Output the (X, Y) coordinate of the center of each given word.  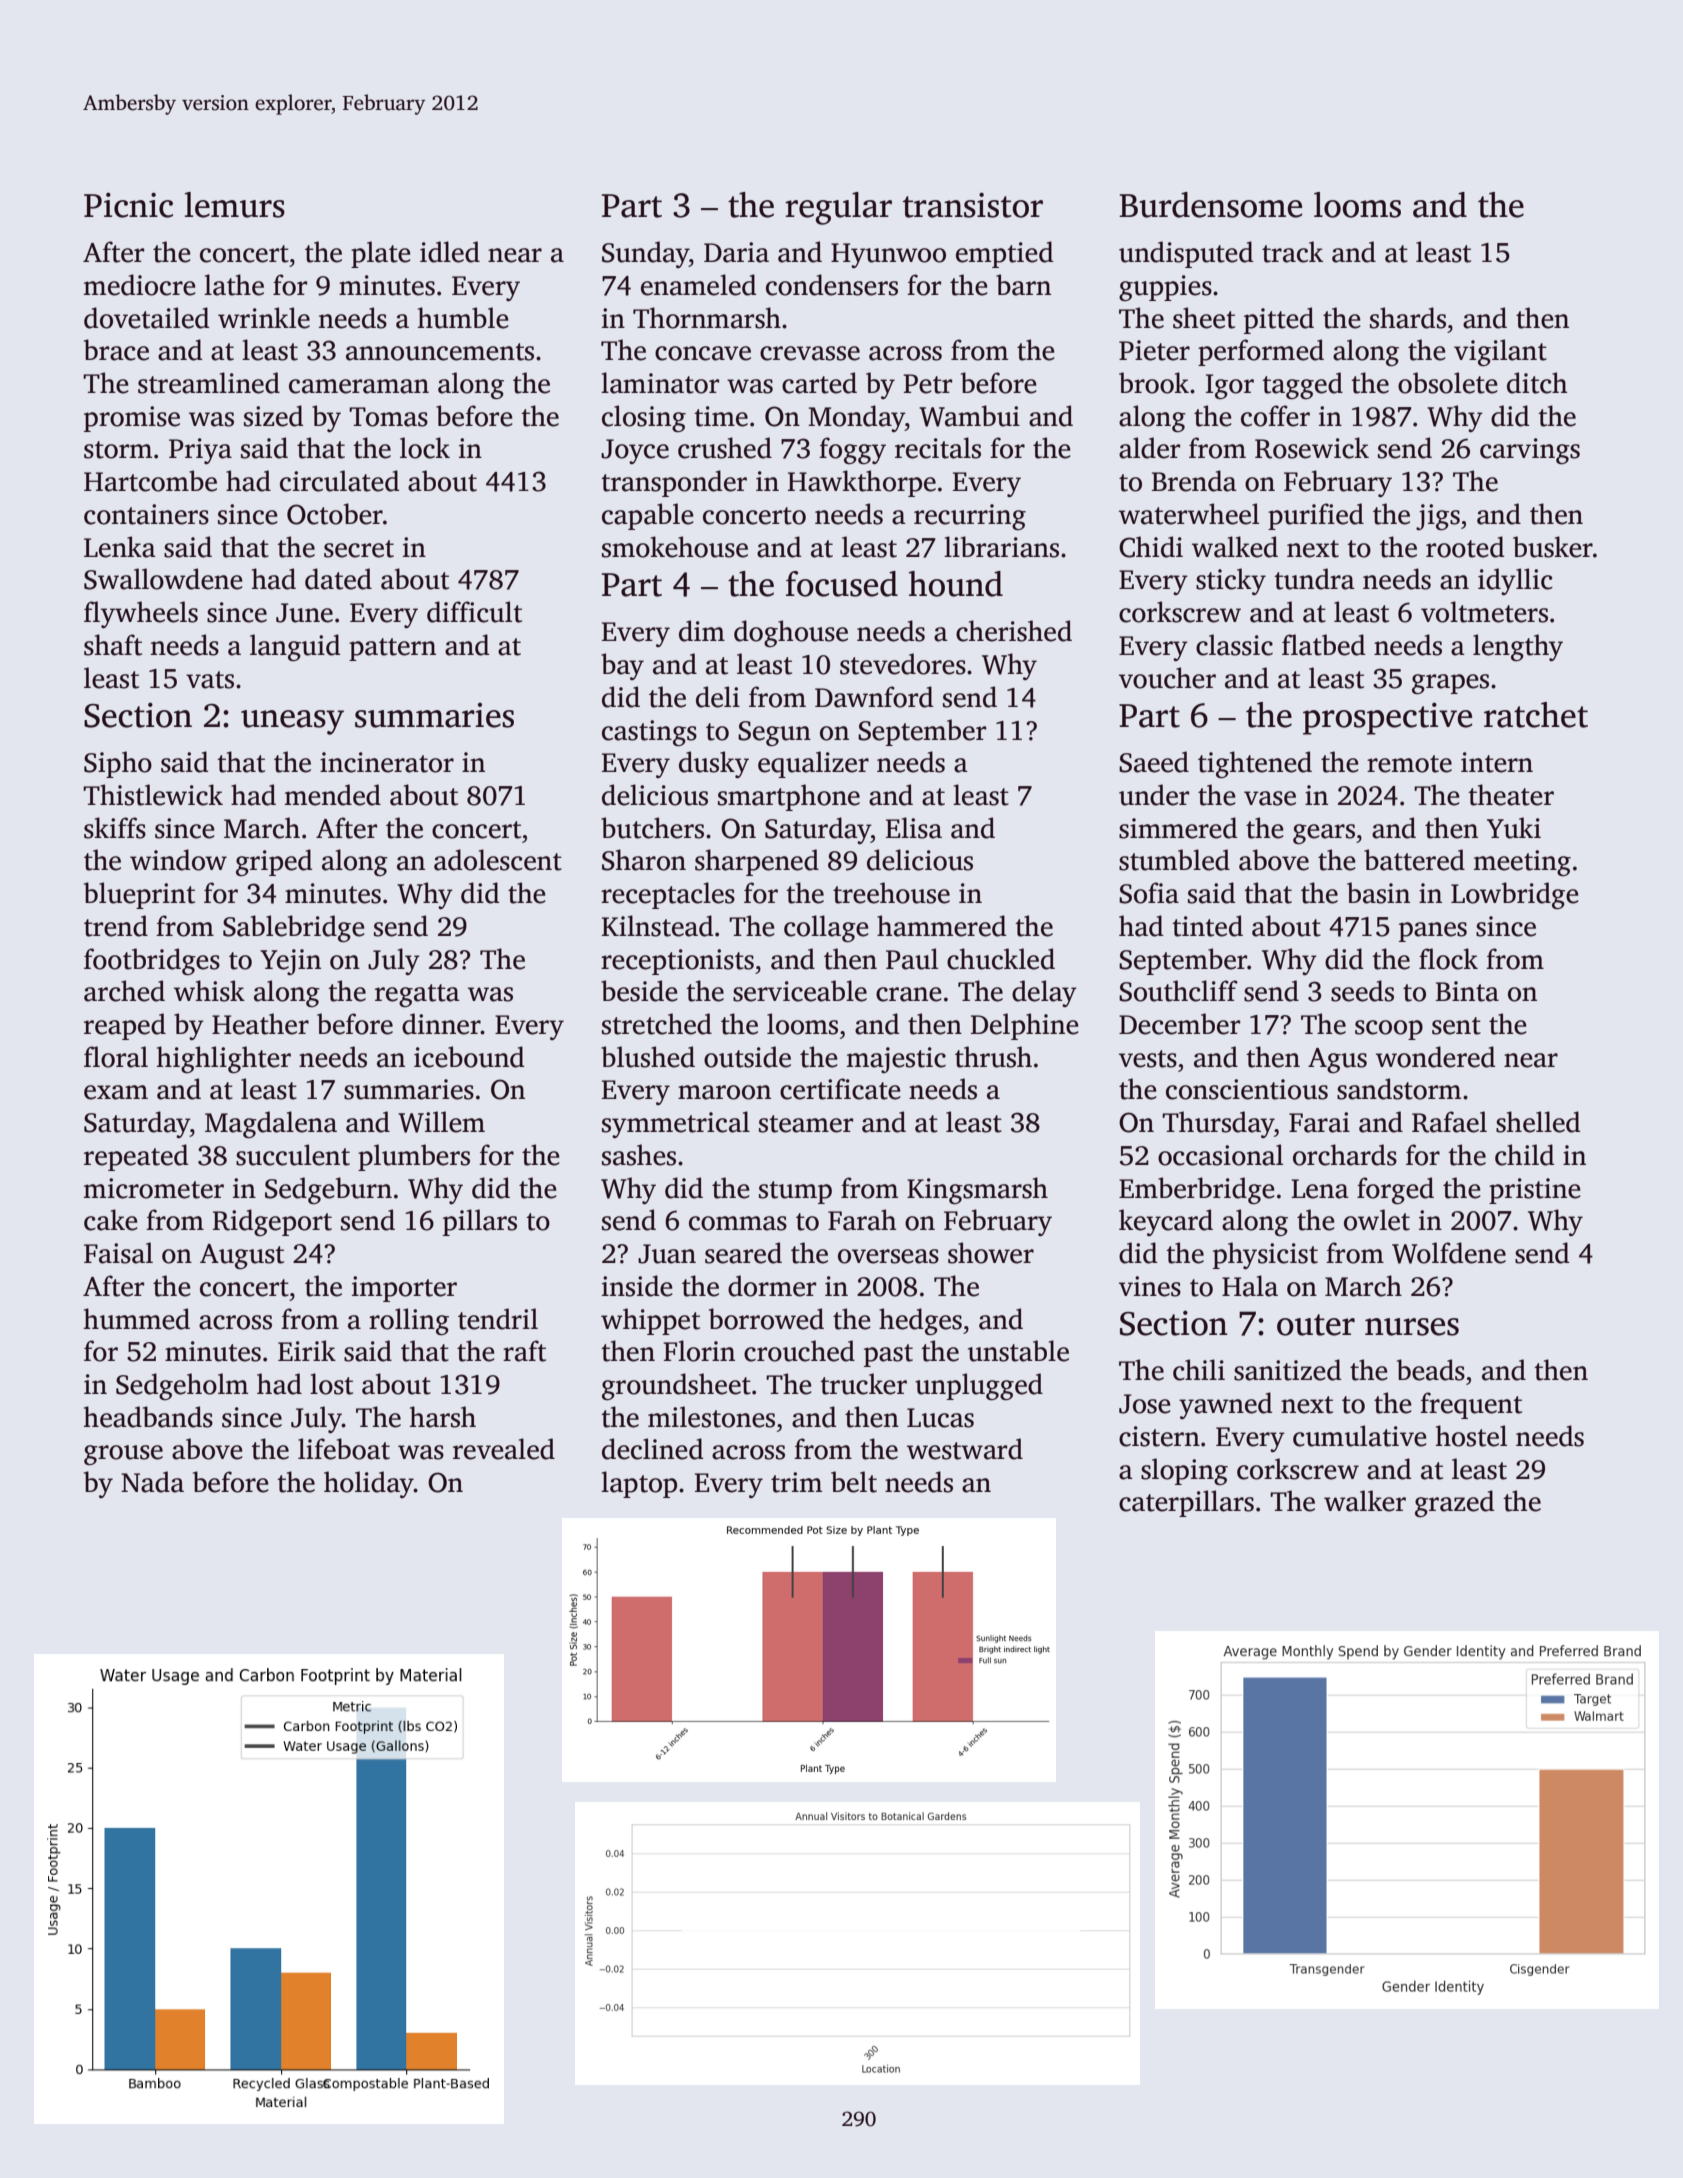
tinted (1207, 926)
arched (124, 991)
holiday (369, 1484)
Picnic (128, 205)
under (1154, 795)
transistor (973, 205)
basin (1378, 893)
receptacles (668, 895)
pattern (392, 649)
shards (1408, 318)
